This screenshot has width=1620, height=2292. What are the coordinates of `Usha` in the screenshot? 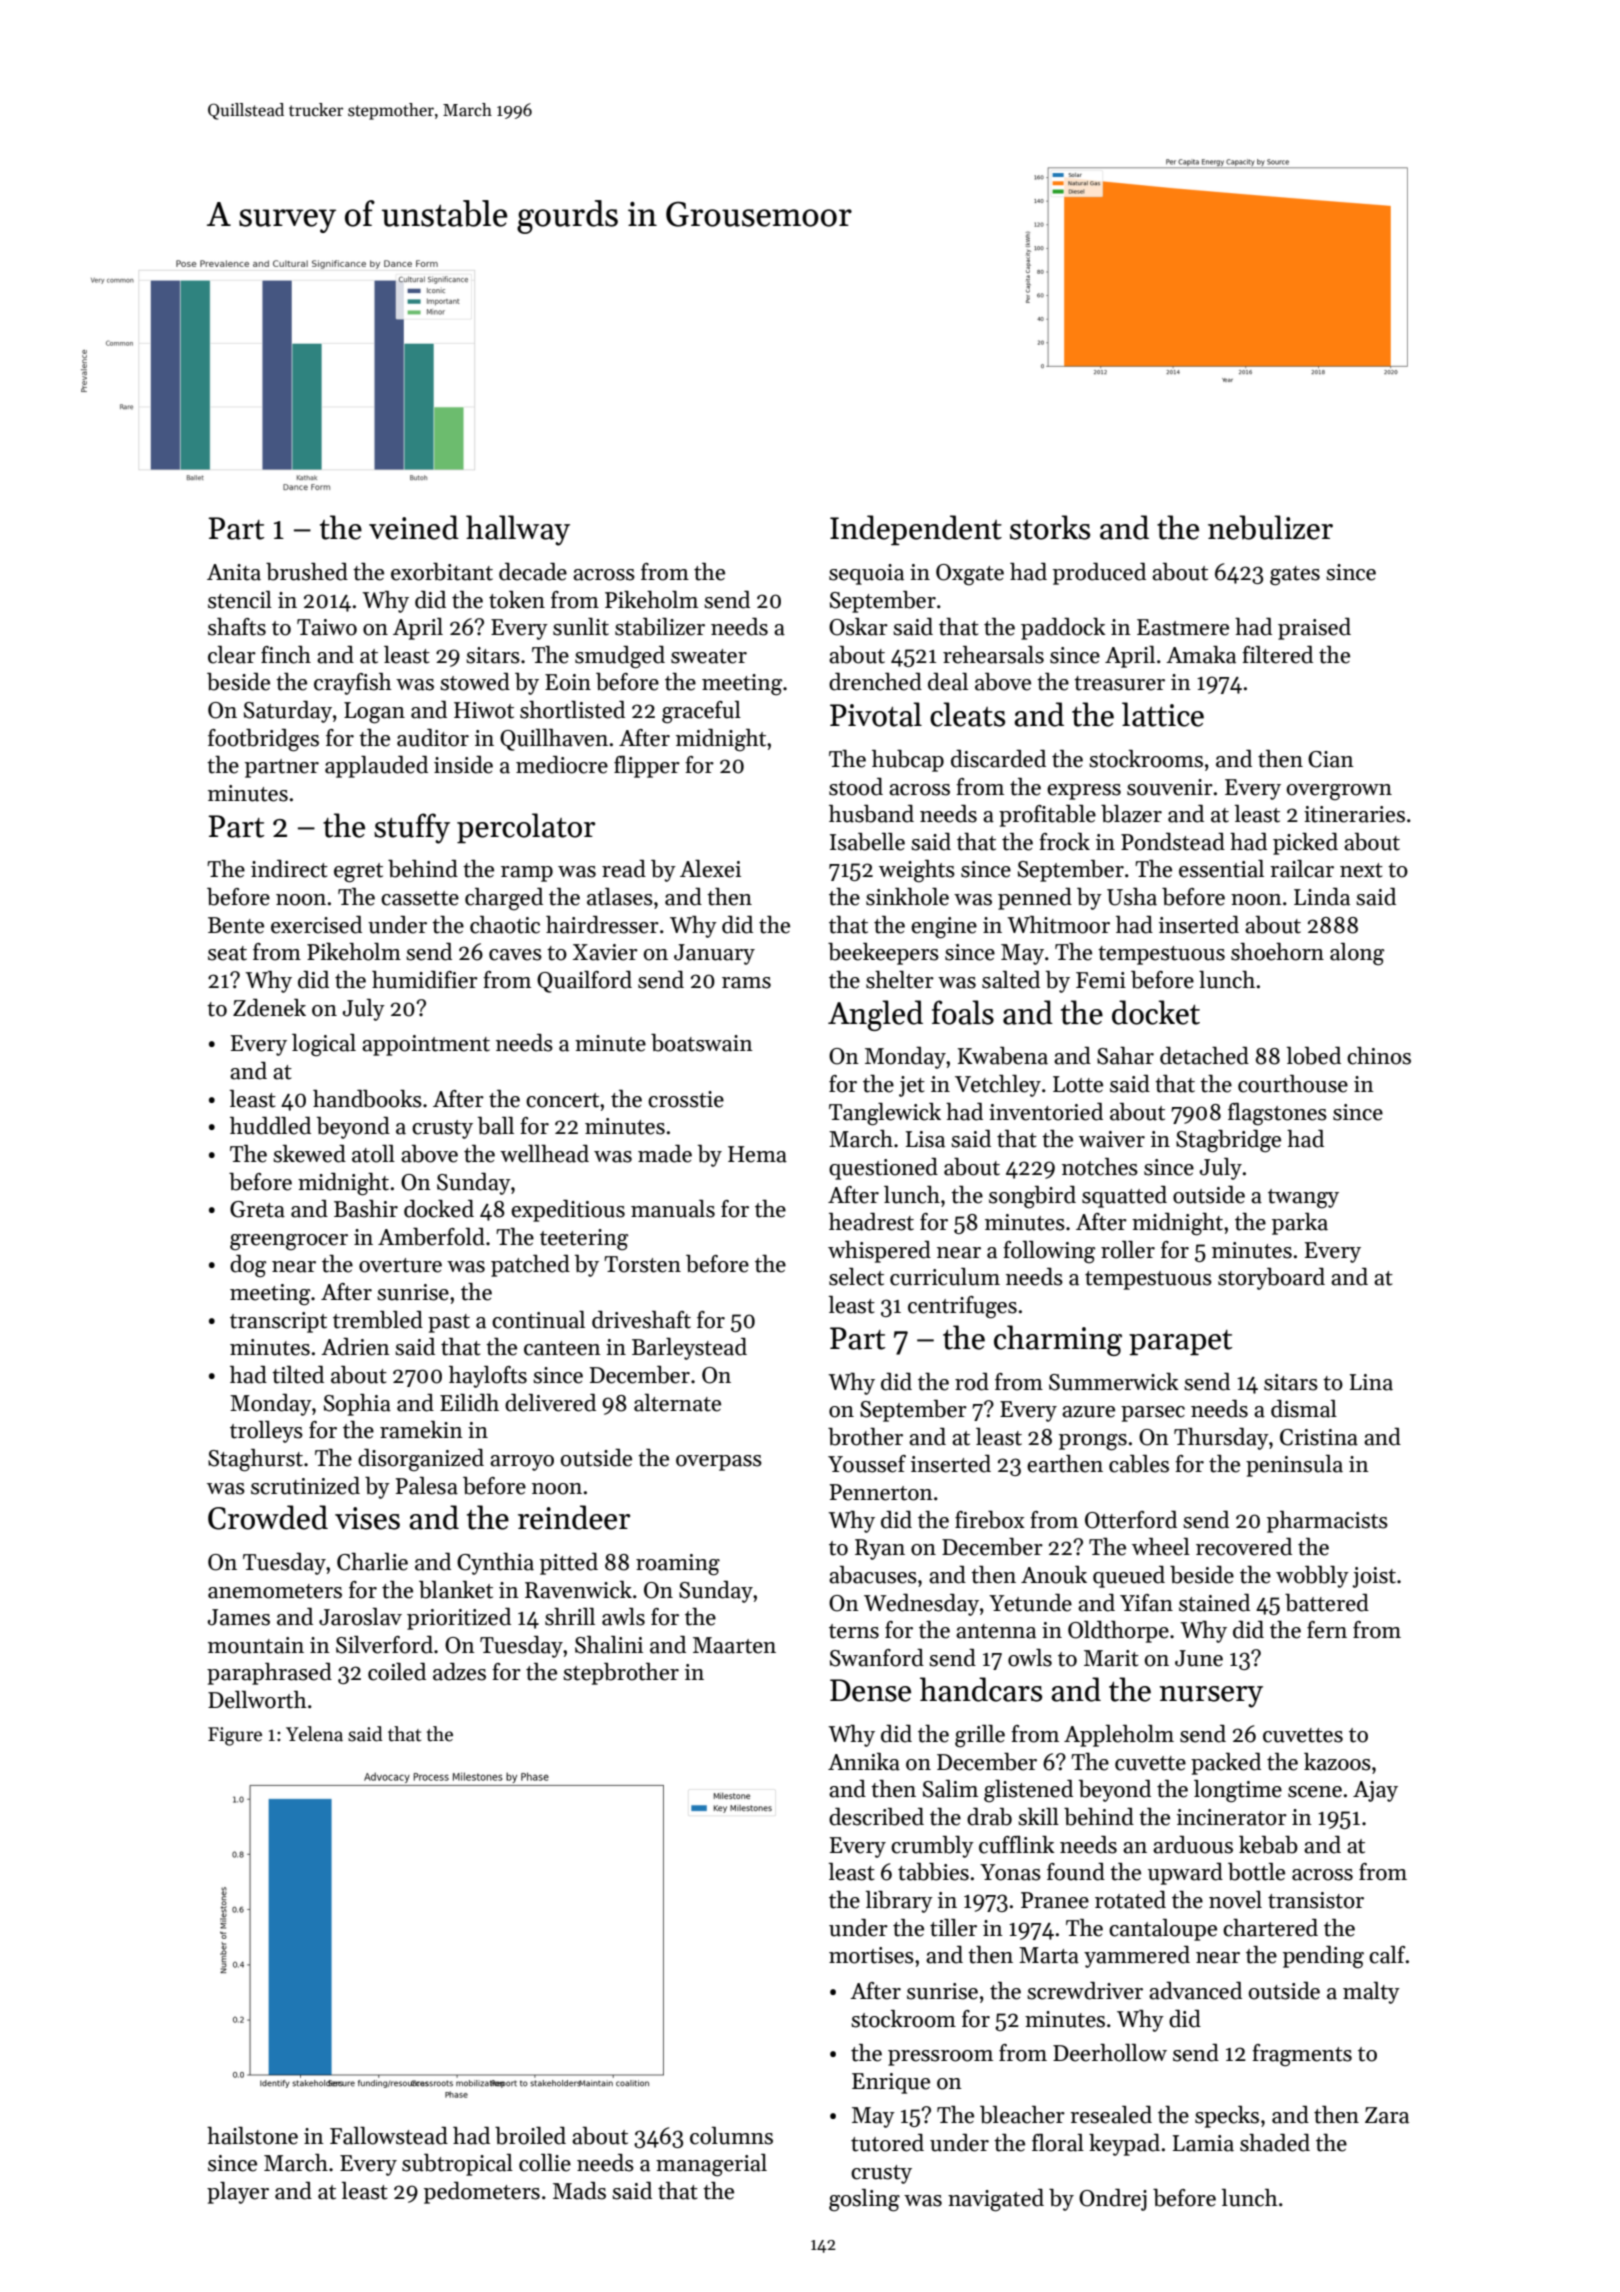 It's located at (1132, 897).
